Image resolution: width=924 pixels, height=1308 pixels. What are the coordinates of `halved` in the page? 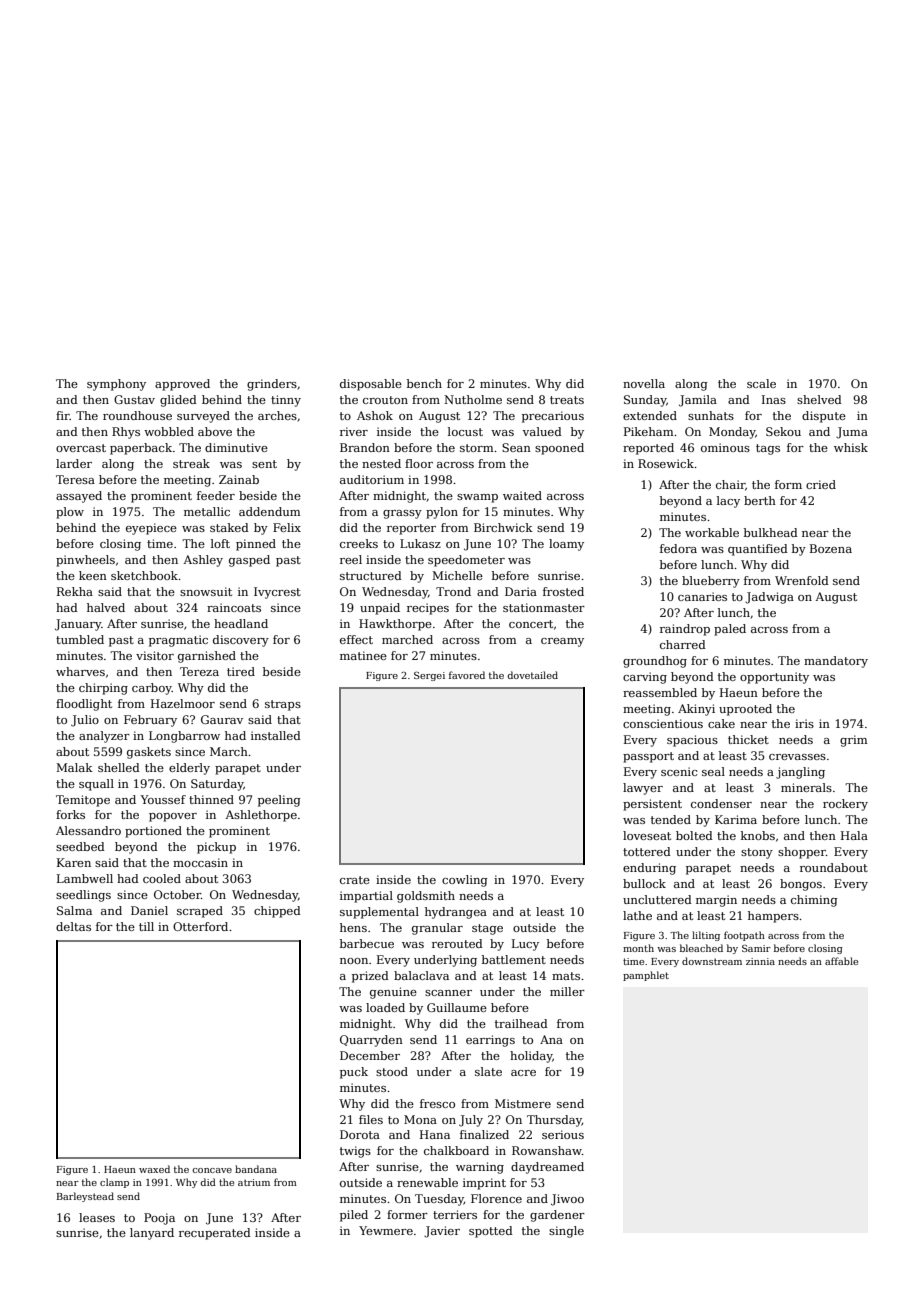 It's located at (106, 607).
